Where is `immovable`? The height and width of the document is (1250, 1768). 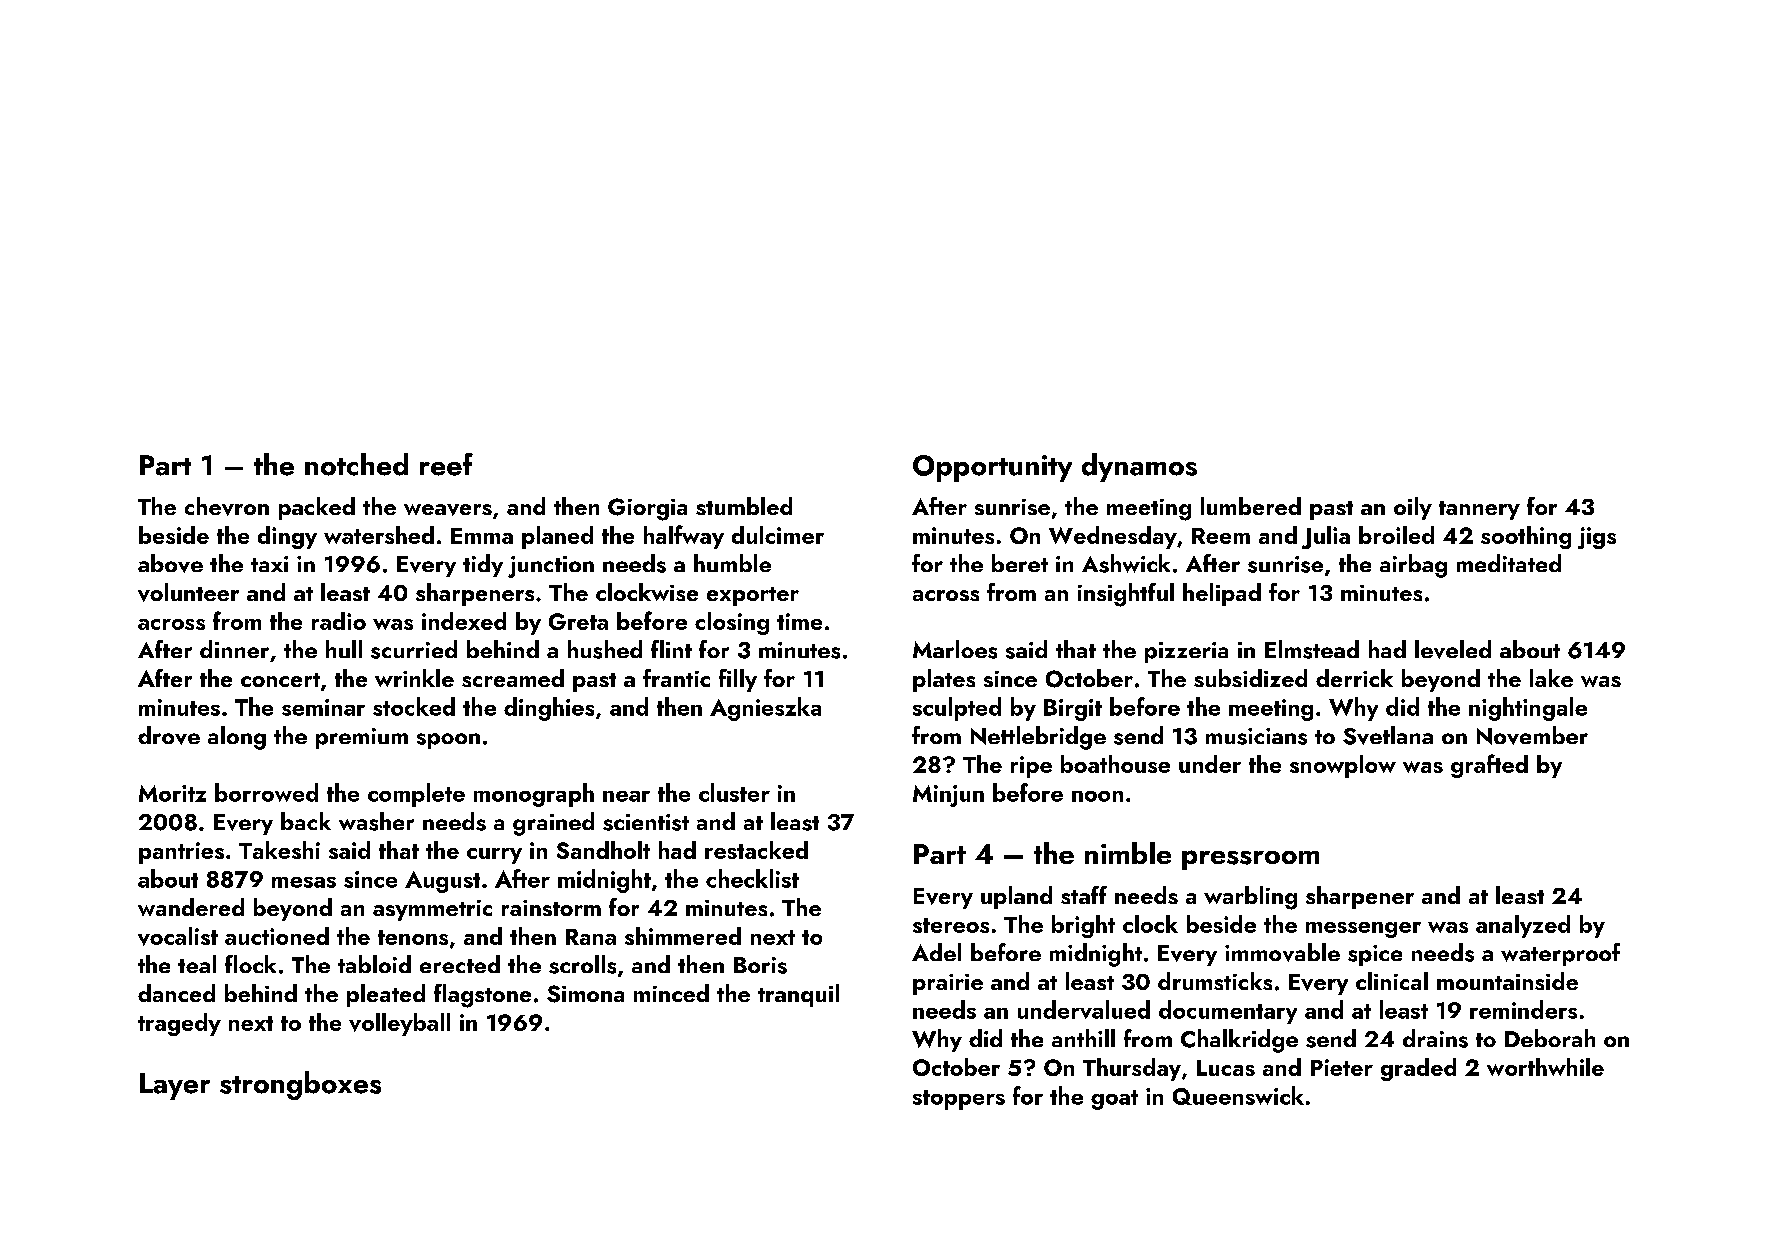 immovable is located at coordinates (1282, 952).
